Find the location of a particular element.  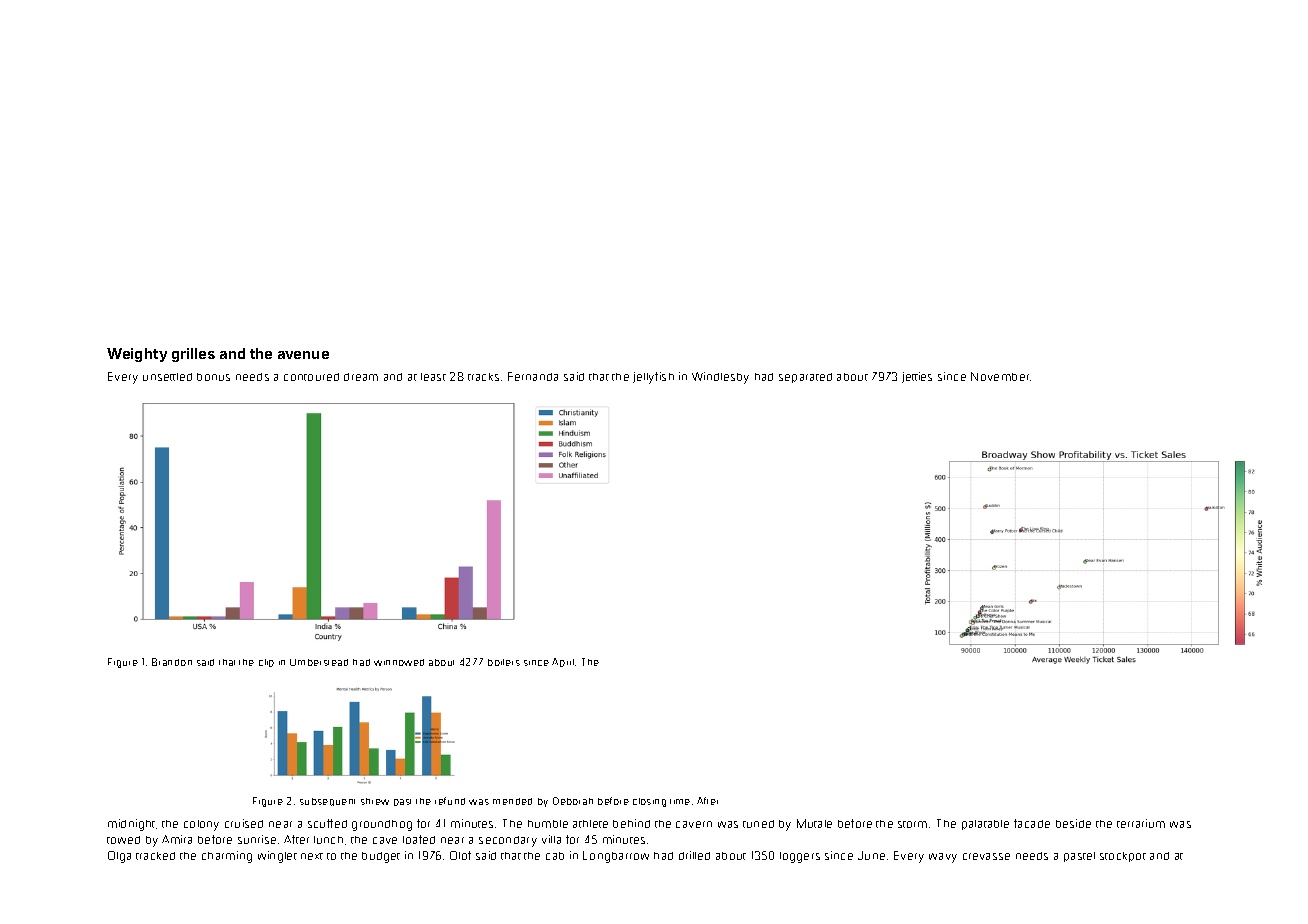

winnowed is located at coordinates (399, 662).
